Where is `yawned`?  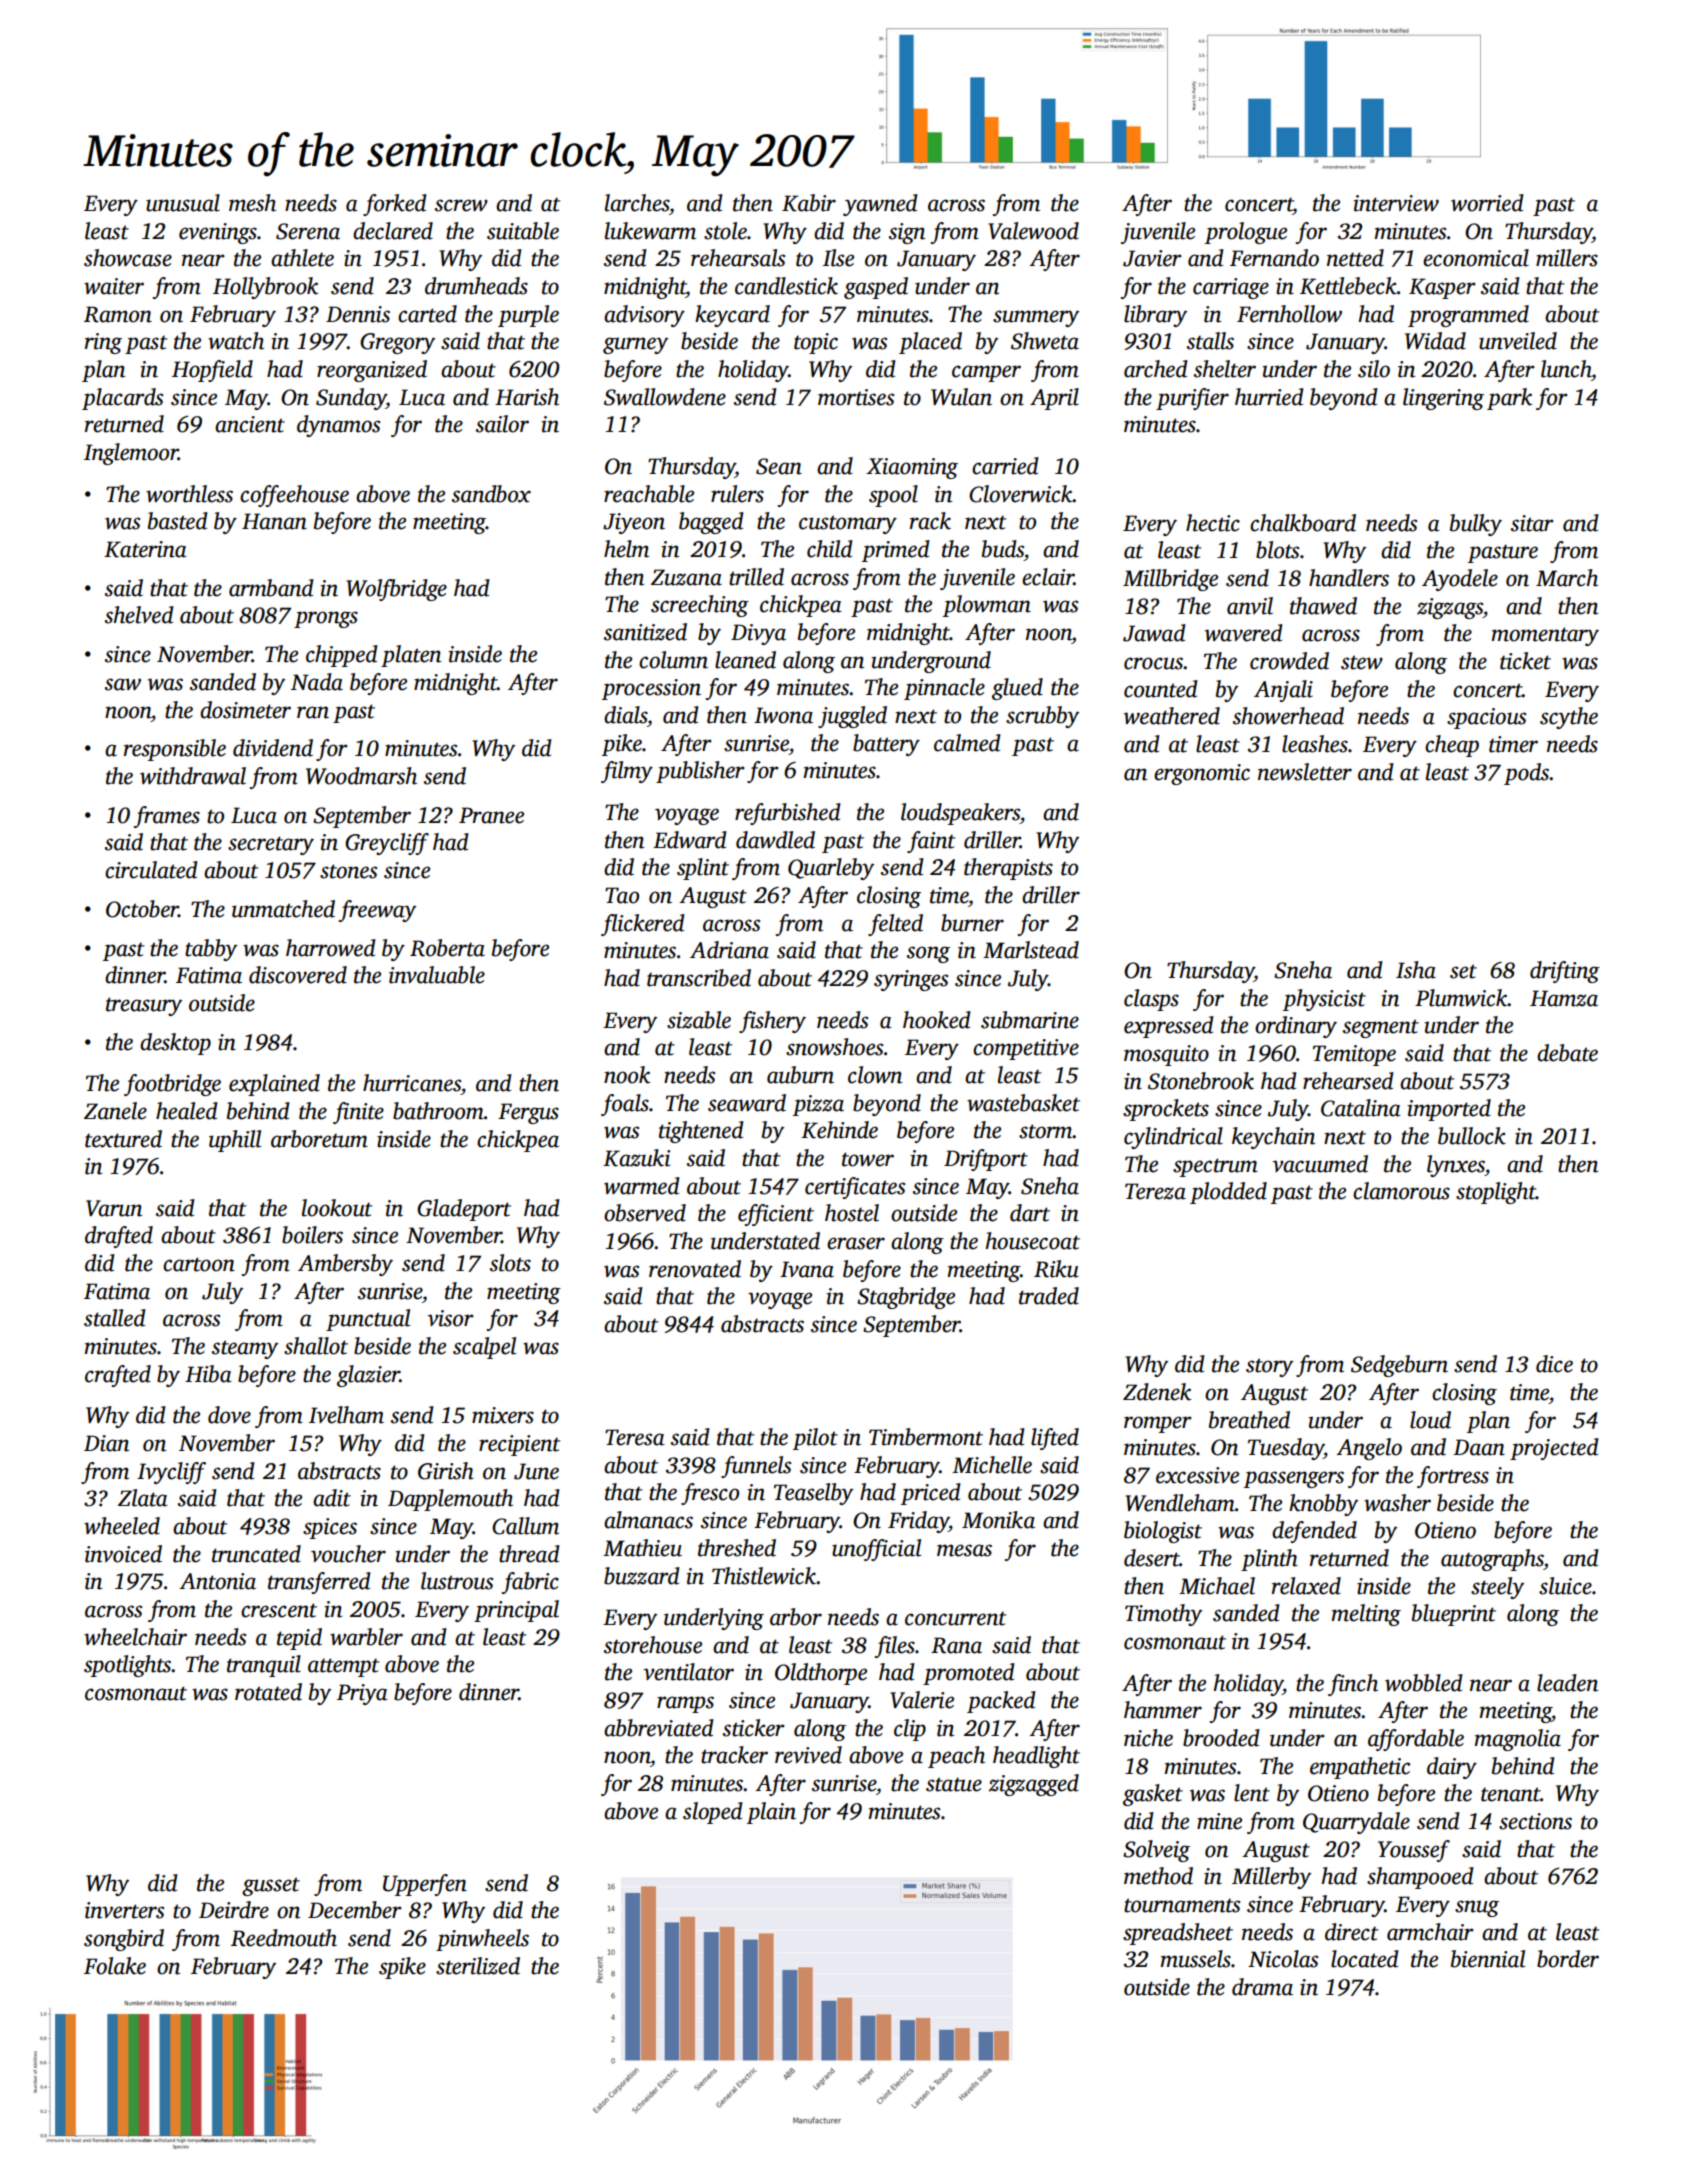
yawned is located at coordinates (880, 205).
